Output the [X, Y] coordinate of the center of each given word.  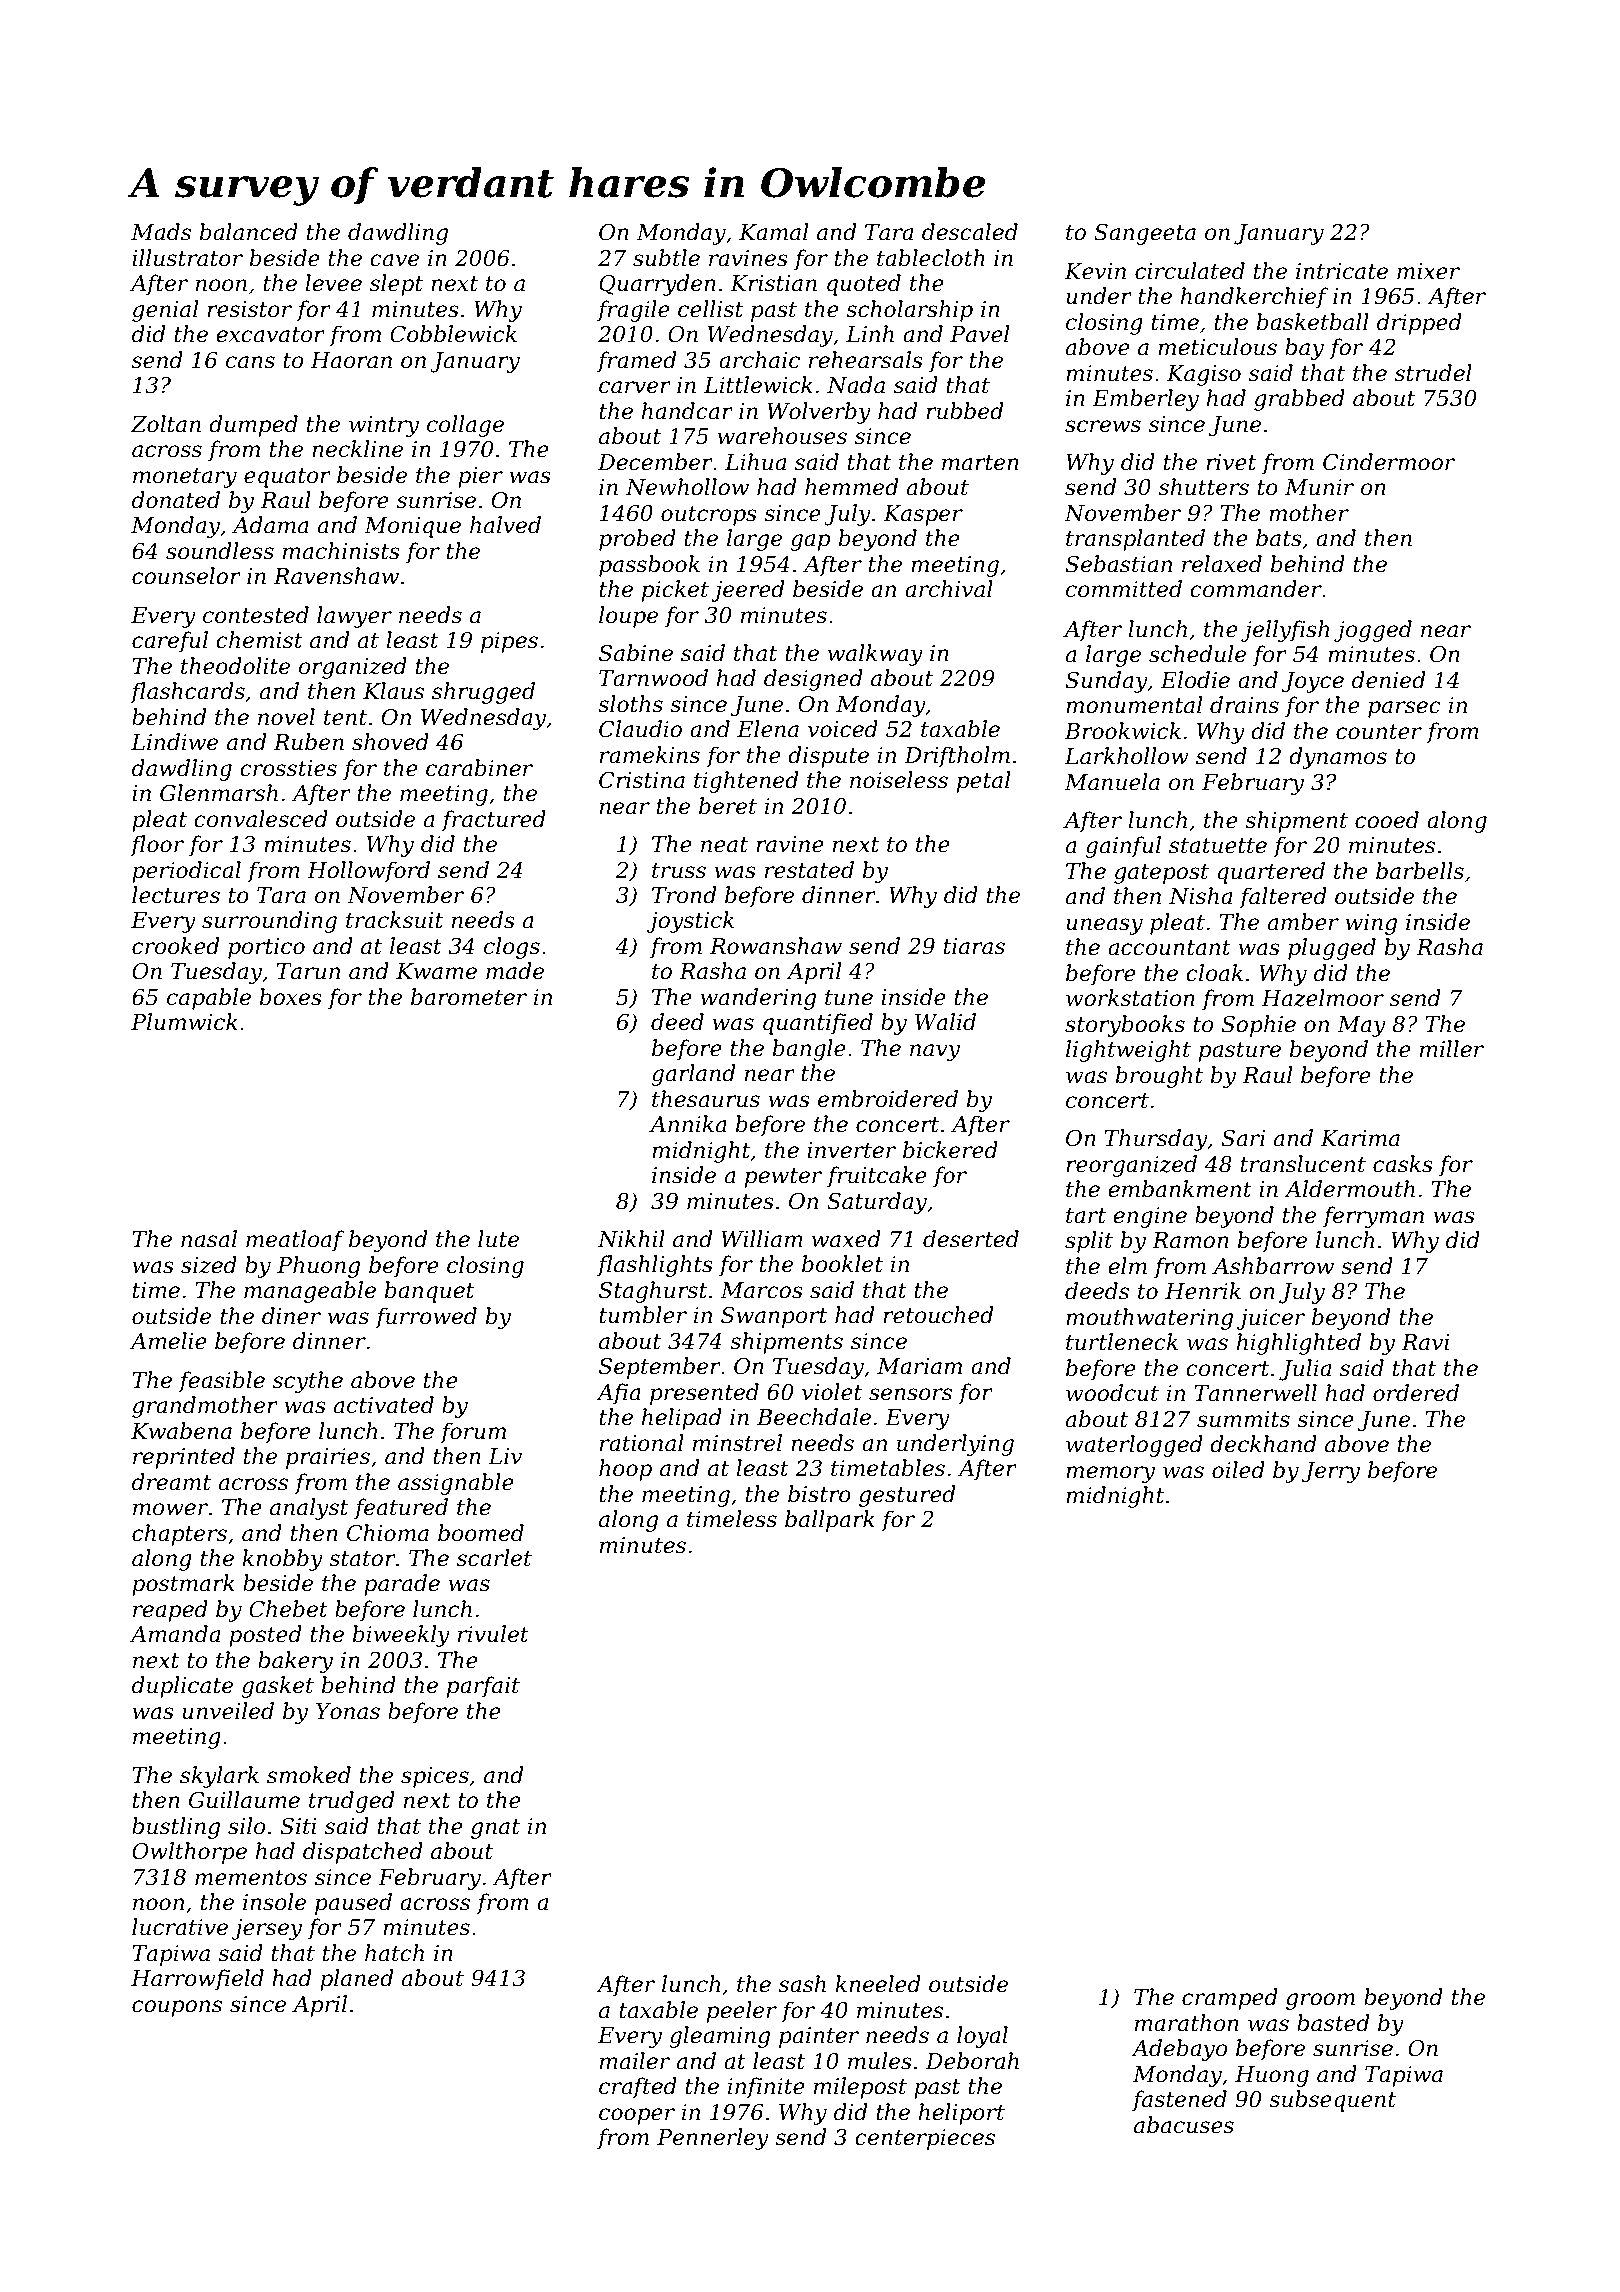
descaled [970, 232]
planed [356, 1980]
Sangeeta [1145, 234]
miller [1452, 1049]
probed [637, 540]
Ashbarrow [1273, 1266]
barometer [469, 997]
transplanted [1135, 540]
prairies [328, 1458]
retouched [938, 1315]
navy [935, 1052]
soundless [220, 551]
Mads [161, 232]
